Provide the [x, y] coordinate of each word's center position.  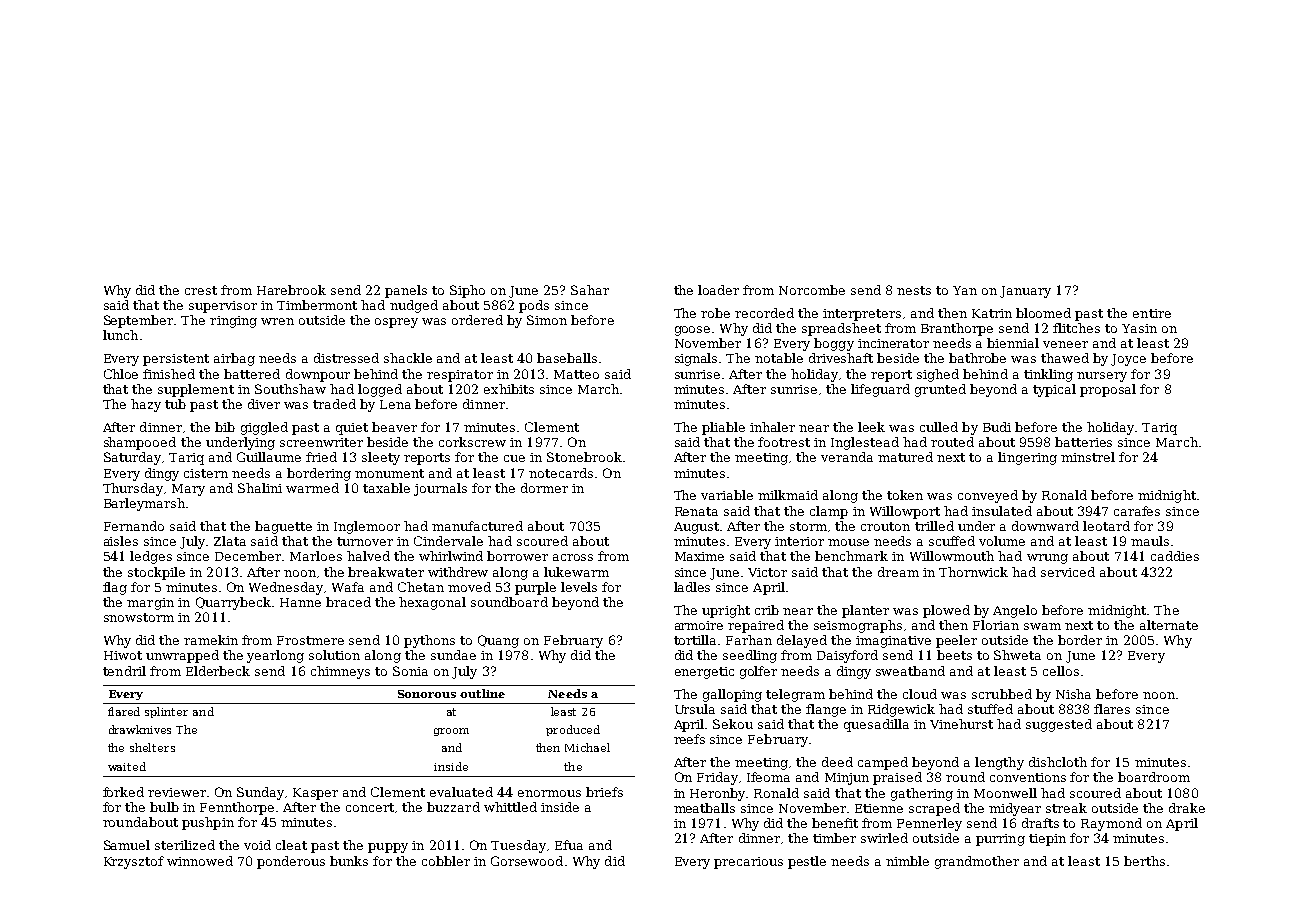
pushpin [208, 823]
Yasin [1139, 328]
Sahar [590, 290]
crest [201, 290]
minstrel [1088, 457]
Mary [188, 490]
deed [837, 762]
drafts [1040, 823]
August [696, 528]
